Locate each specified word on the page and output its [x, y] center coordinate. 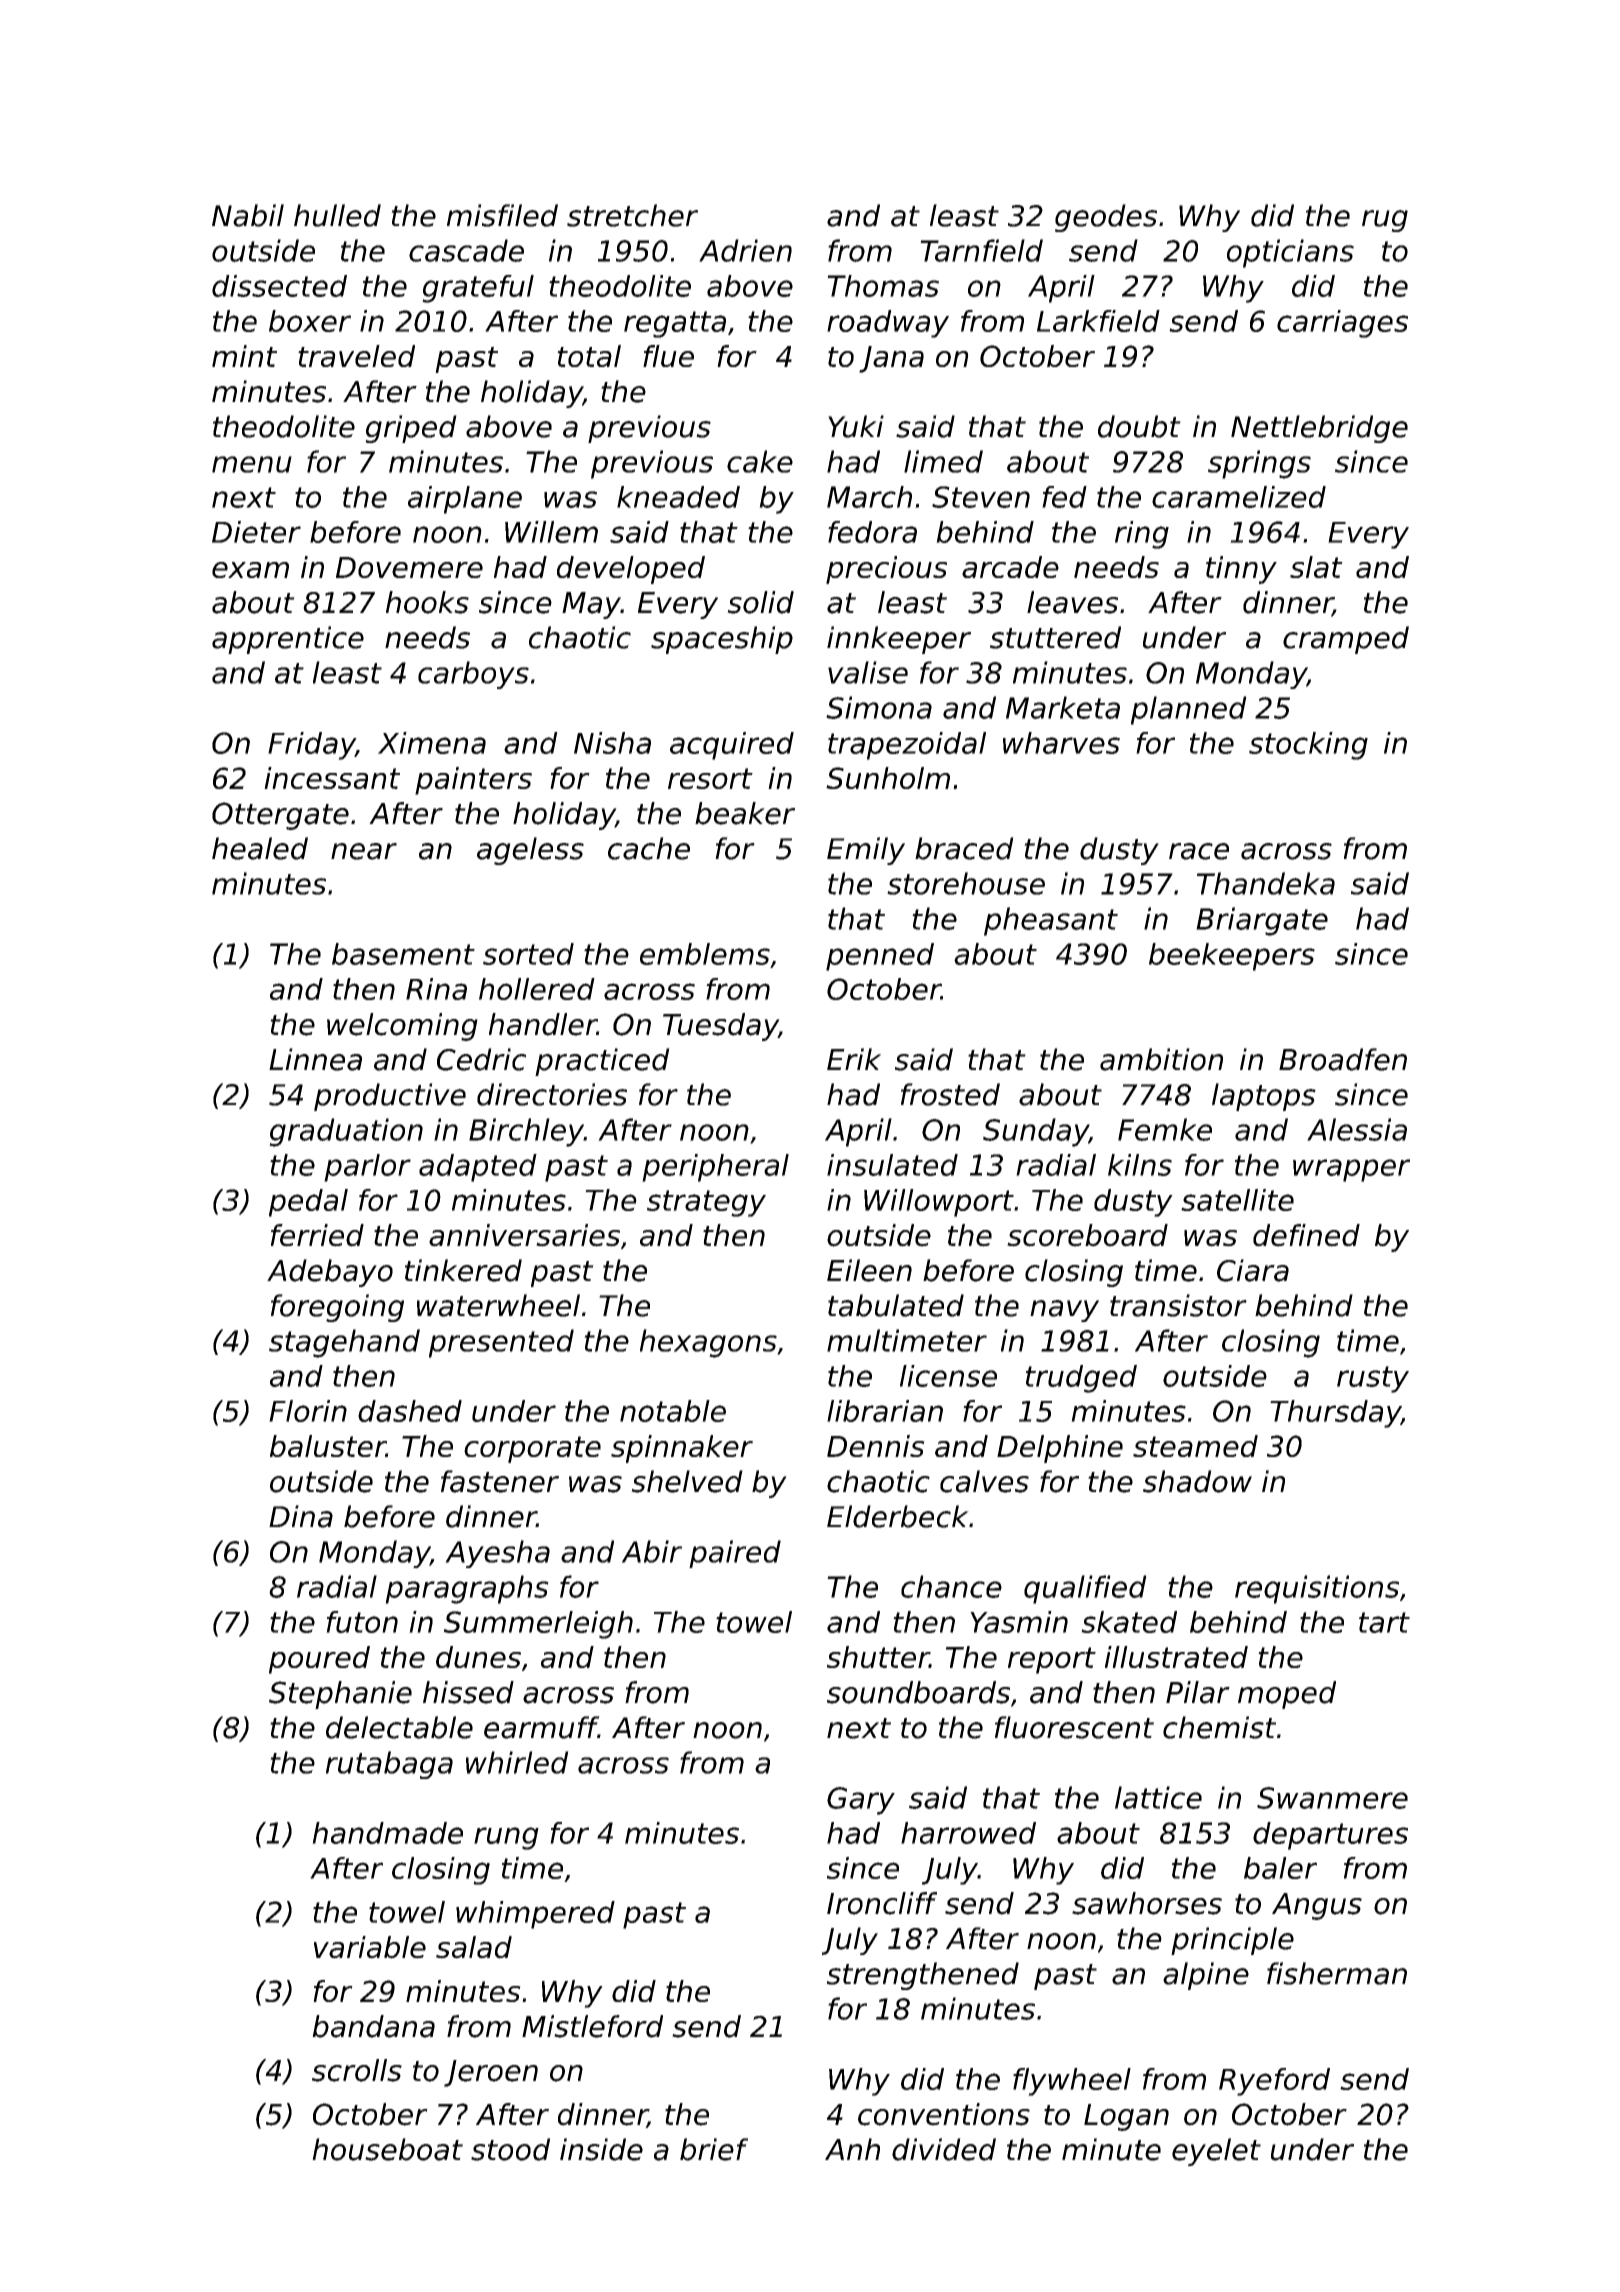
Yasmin [1019, 1622]
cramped [1346, 640]
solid [760, 602]
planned [1189, 710]
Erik [854, 1059]
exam [250, 570]
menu [252, 464]
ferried [317, 1235]
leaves [1072, 602]
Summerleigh [538, 1625]
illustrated [1176, 1657]
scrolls [357, 2070]
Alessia [1357, 1129]
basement [403, 954]
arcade [1010, 567]
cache [649, 848]
